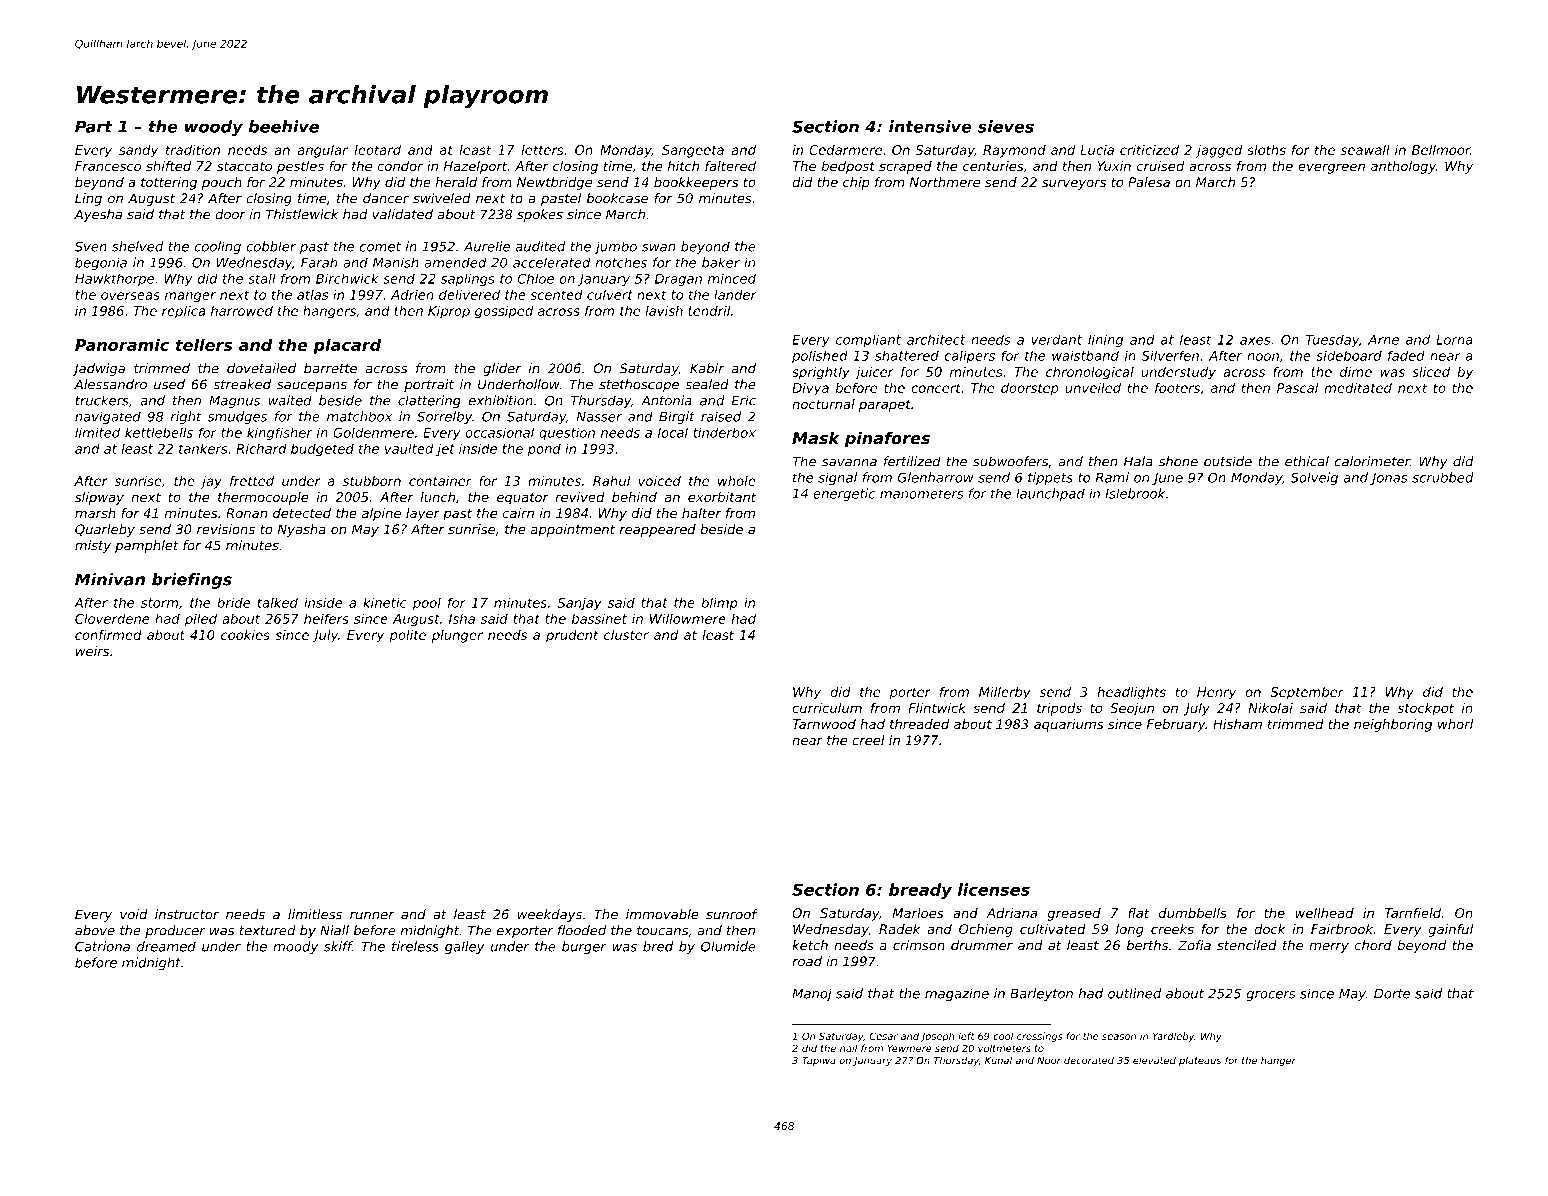 The image size is (1548, 1196). What do you see at coordinates (848, 1048) in the page?
I see `nail` at bounding box center [848, 1048].
